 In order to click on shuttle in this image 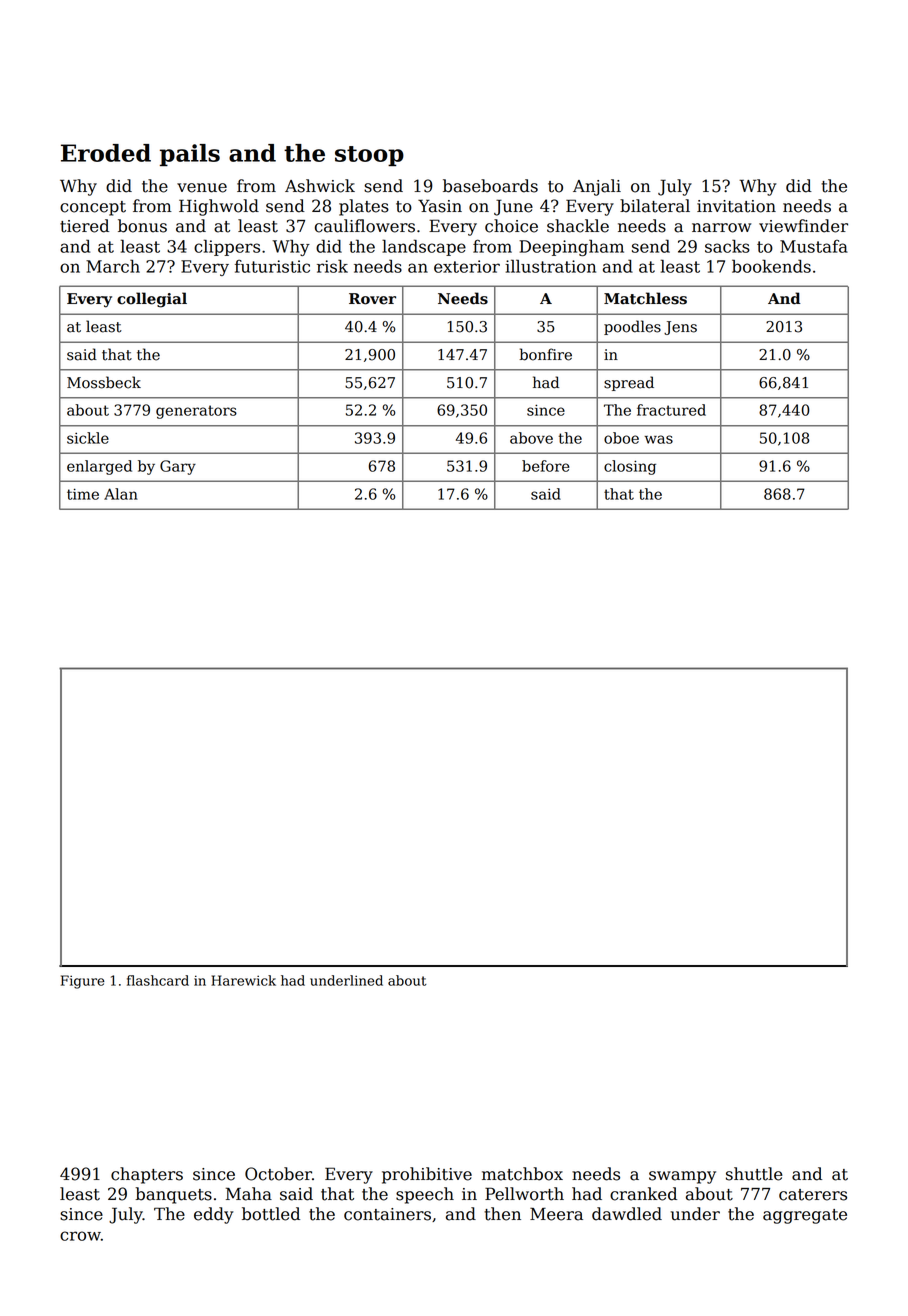, I will do `click(754, 1174)`.
